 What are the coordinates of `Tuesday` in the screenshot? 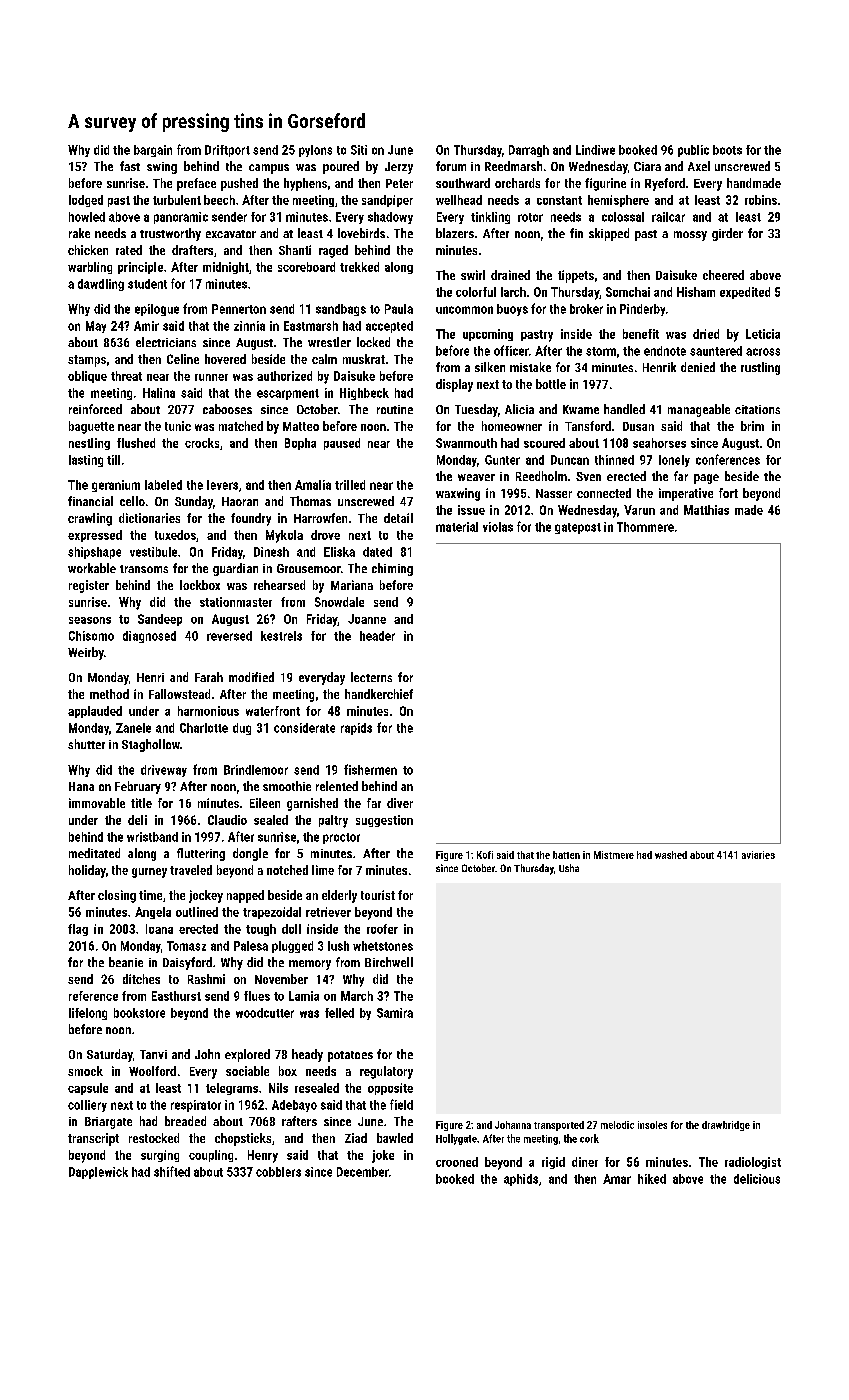 It's located at (476, 410).
